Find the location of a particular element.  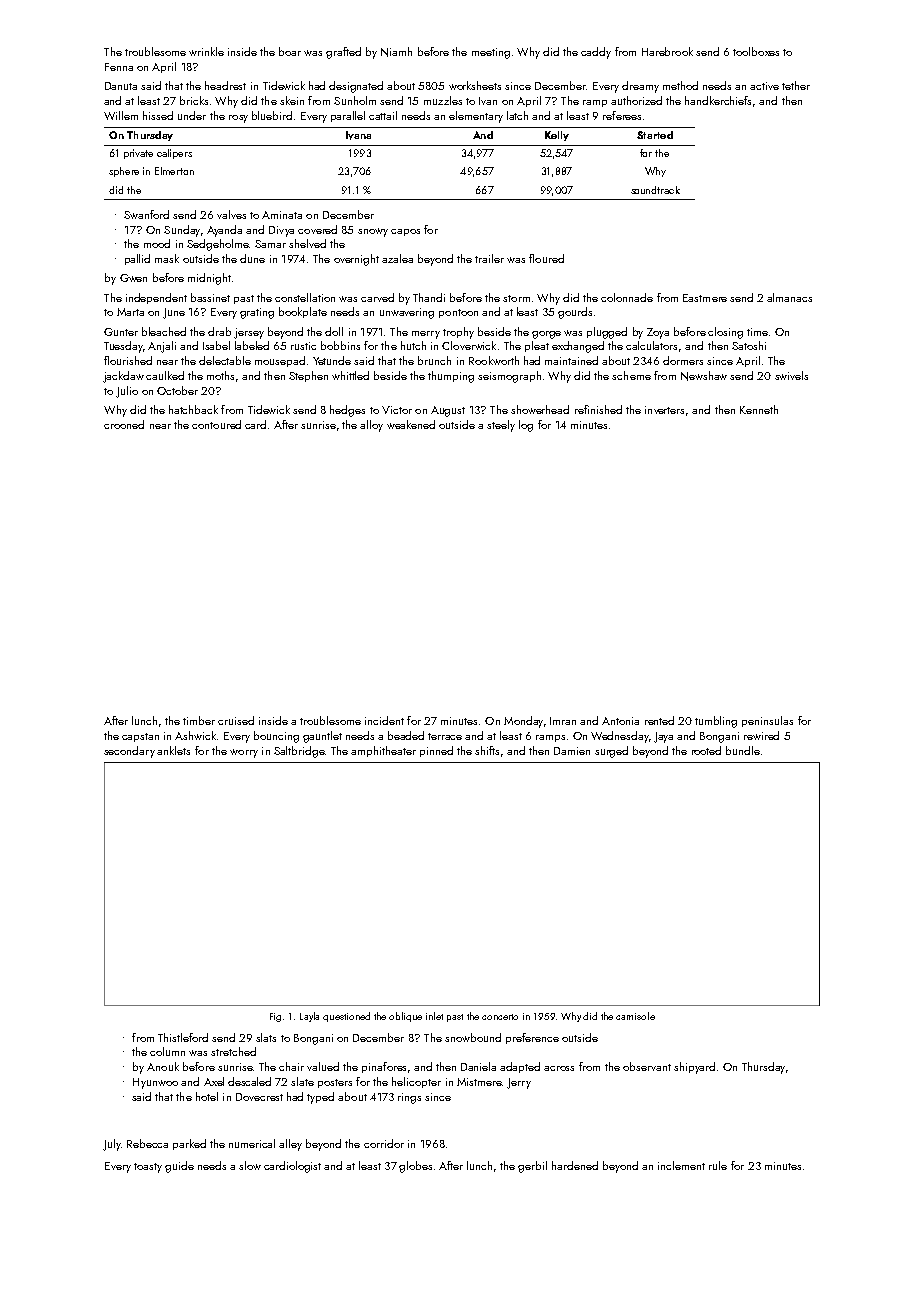

Monday is located at coordinates (523, 722).
